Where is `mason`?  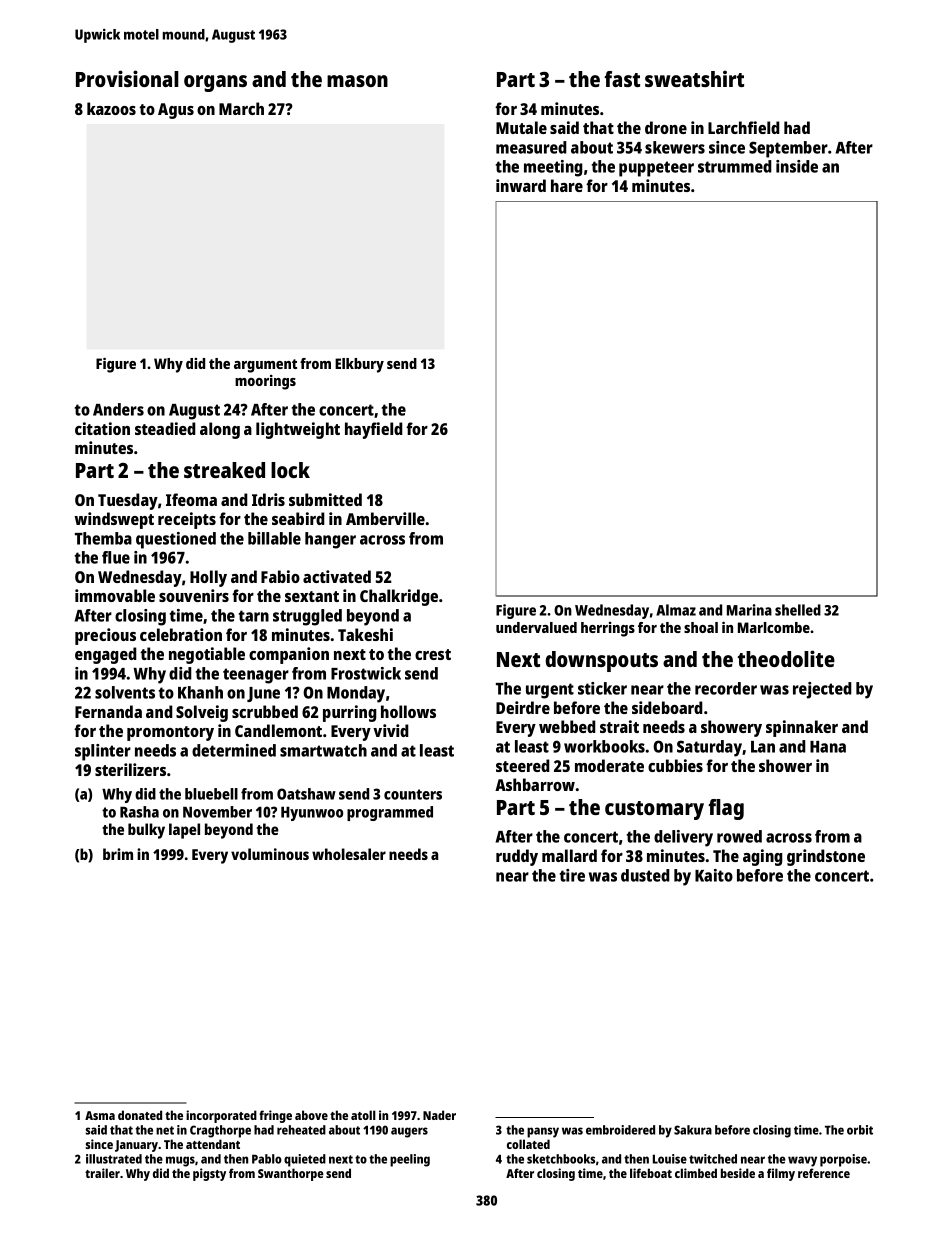
mason is located at coordinates (357, 81).
